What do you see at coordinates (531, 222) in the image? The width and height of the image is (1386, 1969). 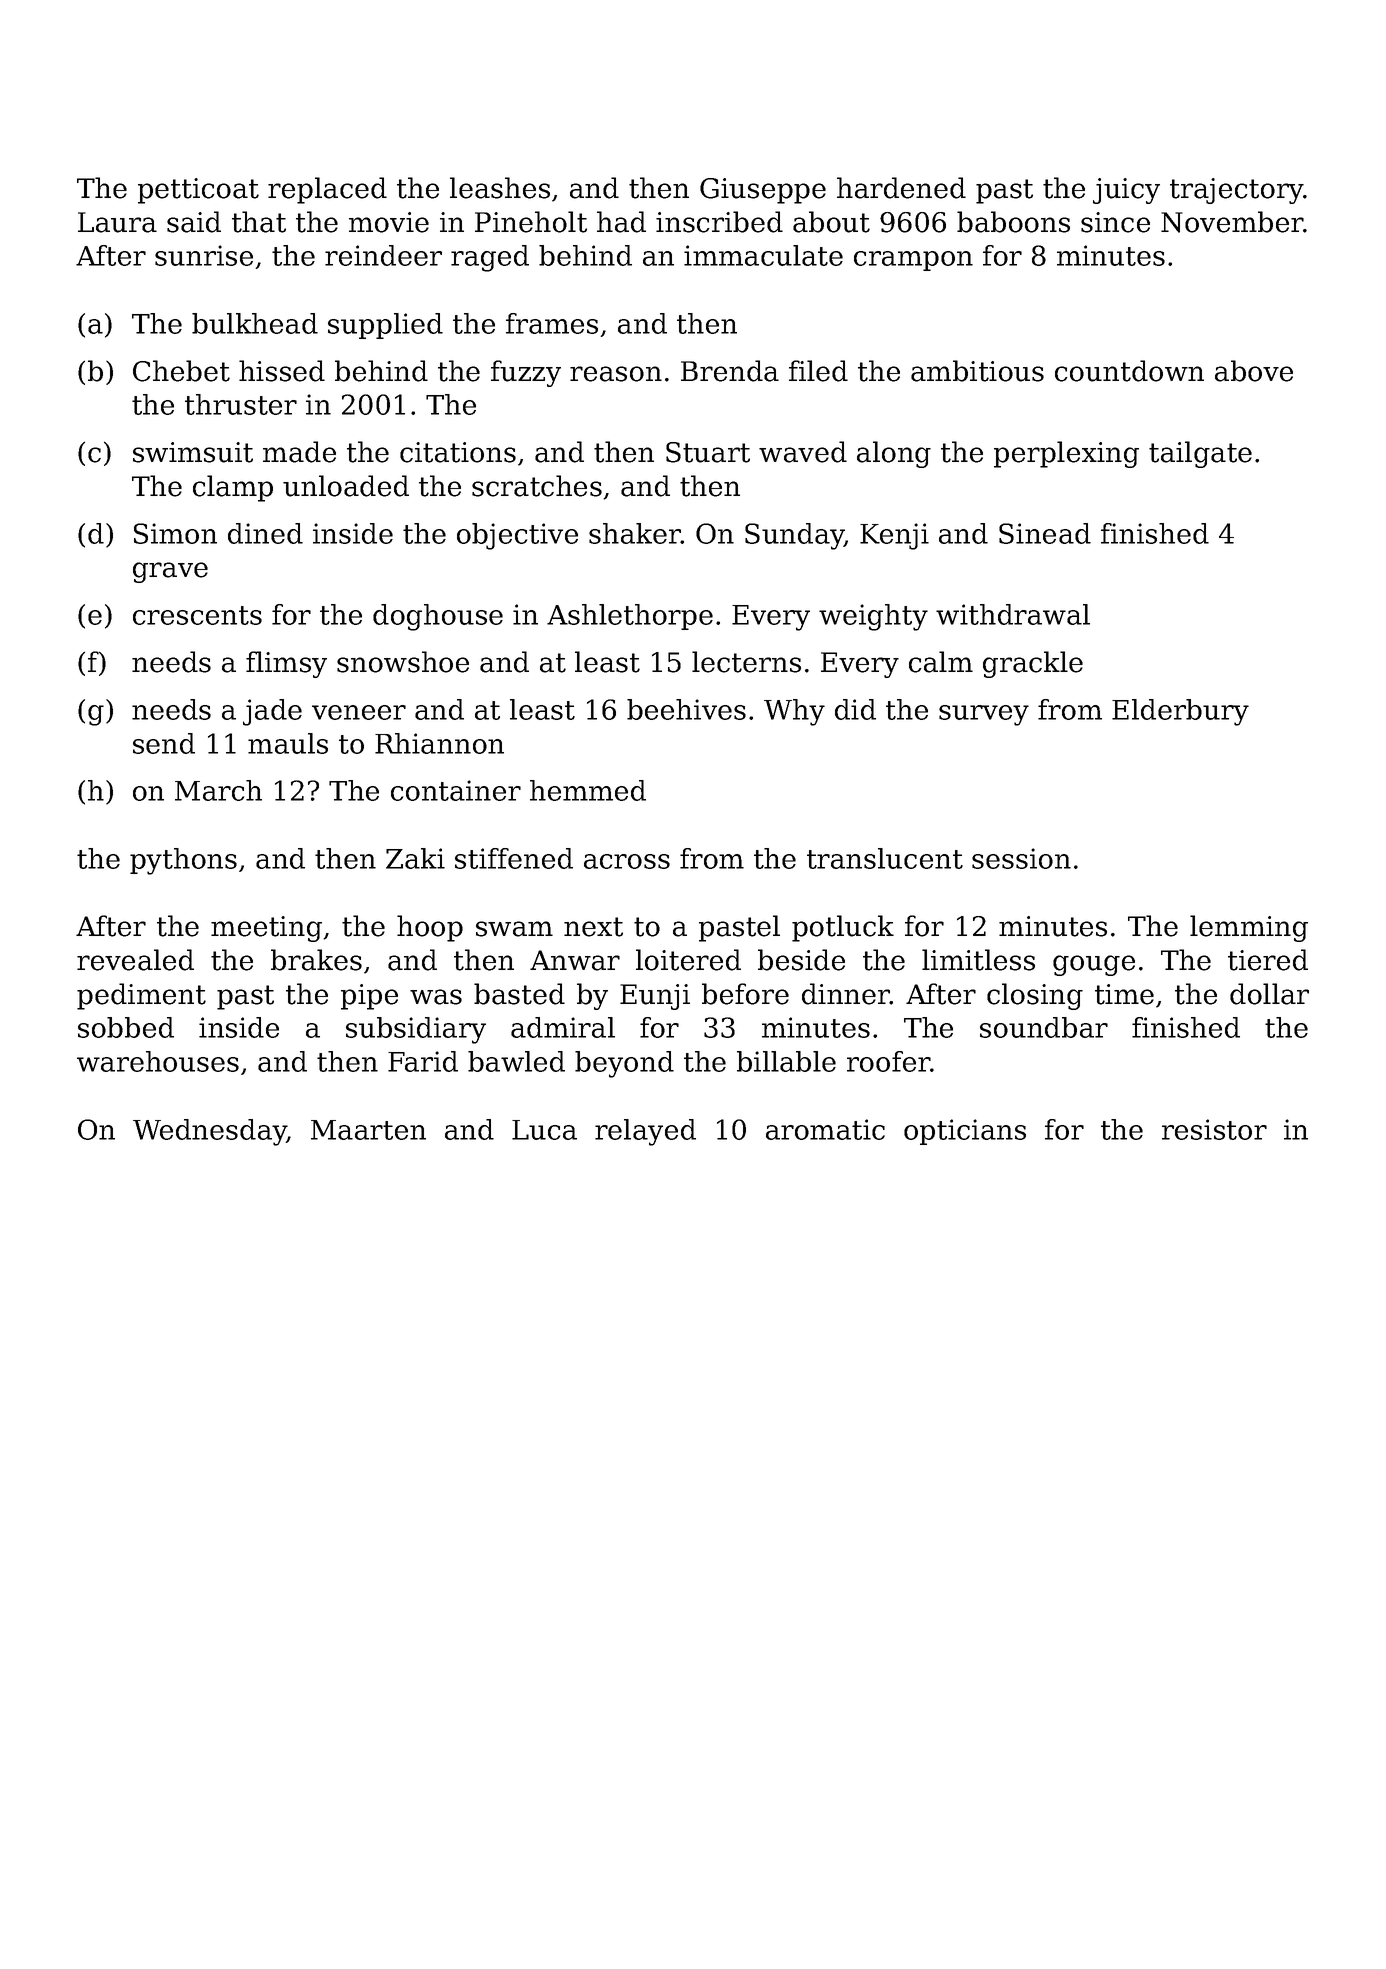 I see `Pineholt` at bounding box center [531, 222].
